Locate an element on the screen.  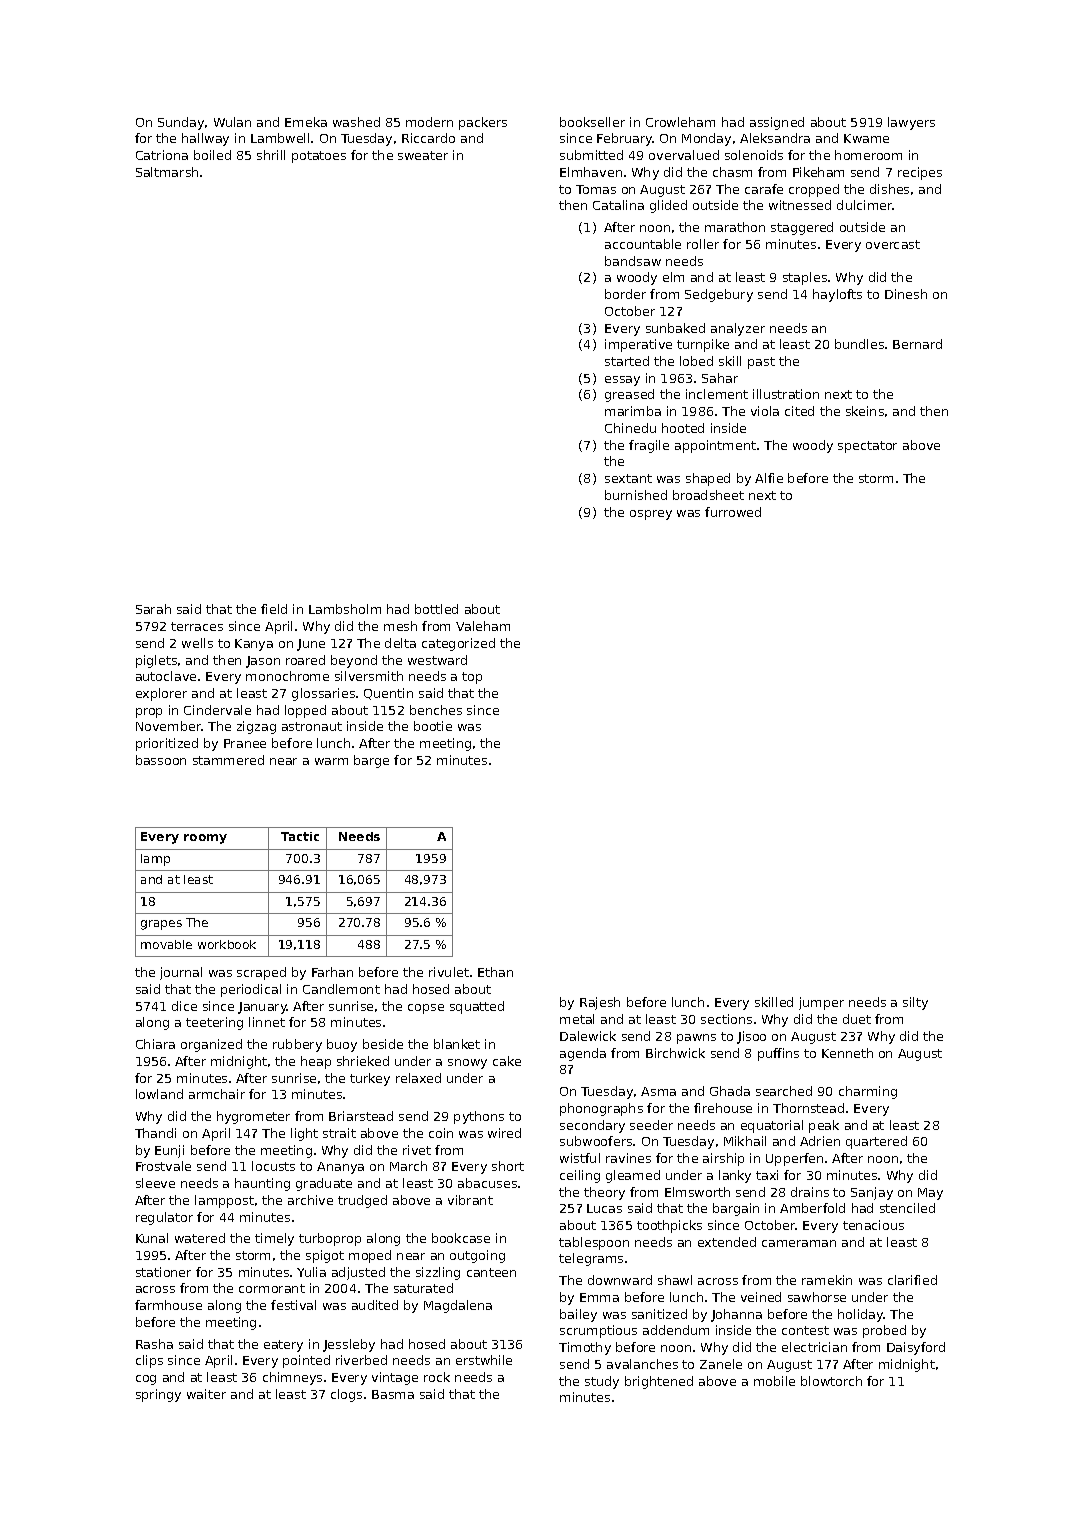
rock is located at coordinates (437, 1377).
